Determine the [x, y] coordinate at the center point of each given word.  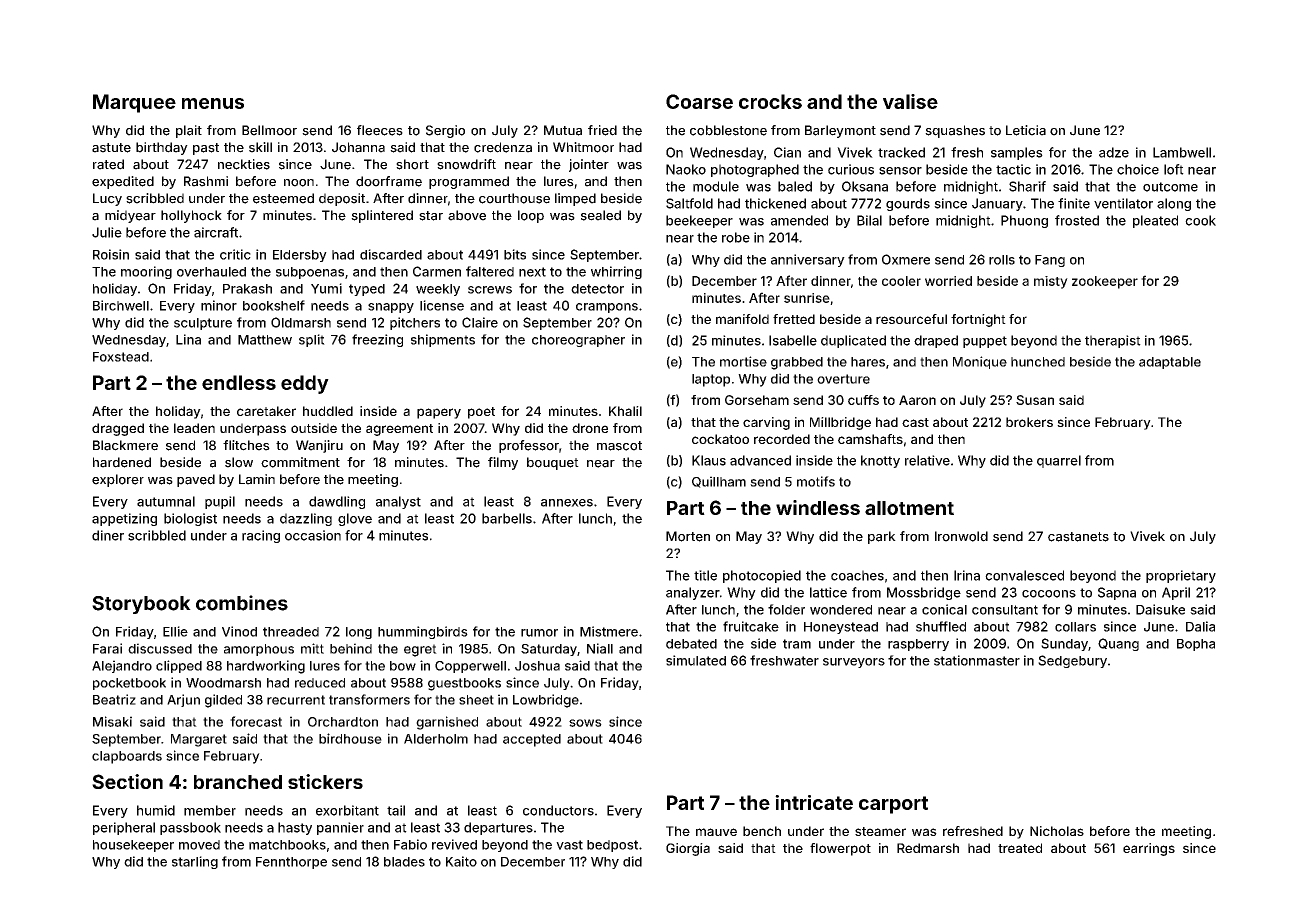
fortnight [978, 320]
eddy [305, 384]
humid [156, 810]
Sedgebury [1072, 661]
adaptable [1170, 363]
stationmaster [977, 660]
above [467, 215]
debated [691, 644]
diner [108, 535]
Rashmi [206, 181]
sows [585, 723]
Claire [480, 322]
